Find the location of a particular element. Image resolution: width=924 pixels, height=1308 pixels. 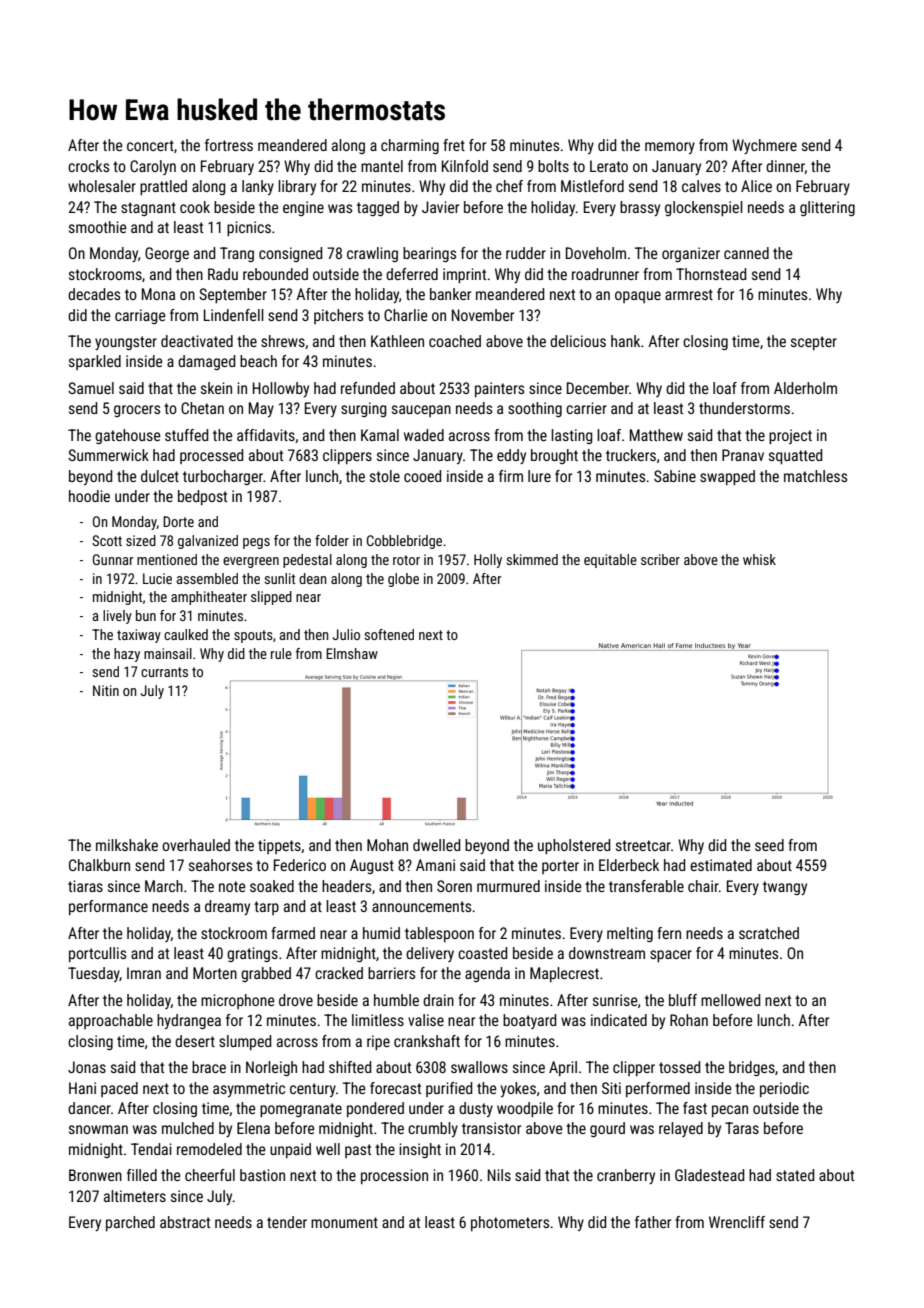

Alice is located at coordinates (756, 186).
